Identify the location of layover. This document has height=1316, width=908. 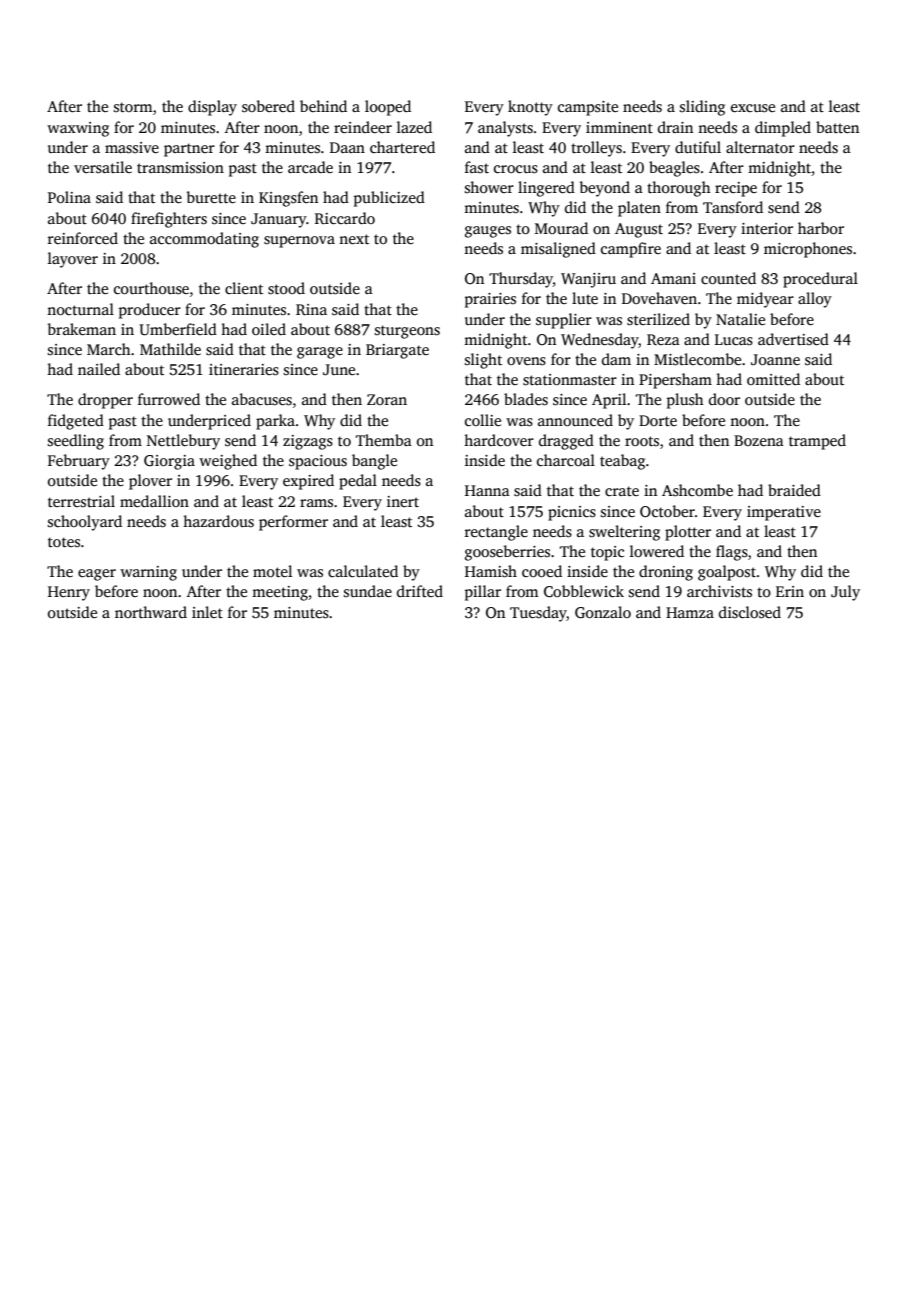
(73, 260).
